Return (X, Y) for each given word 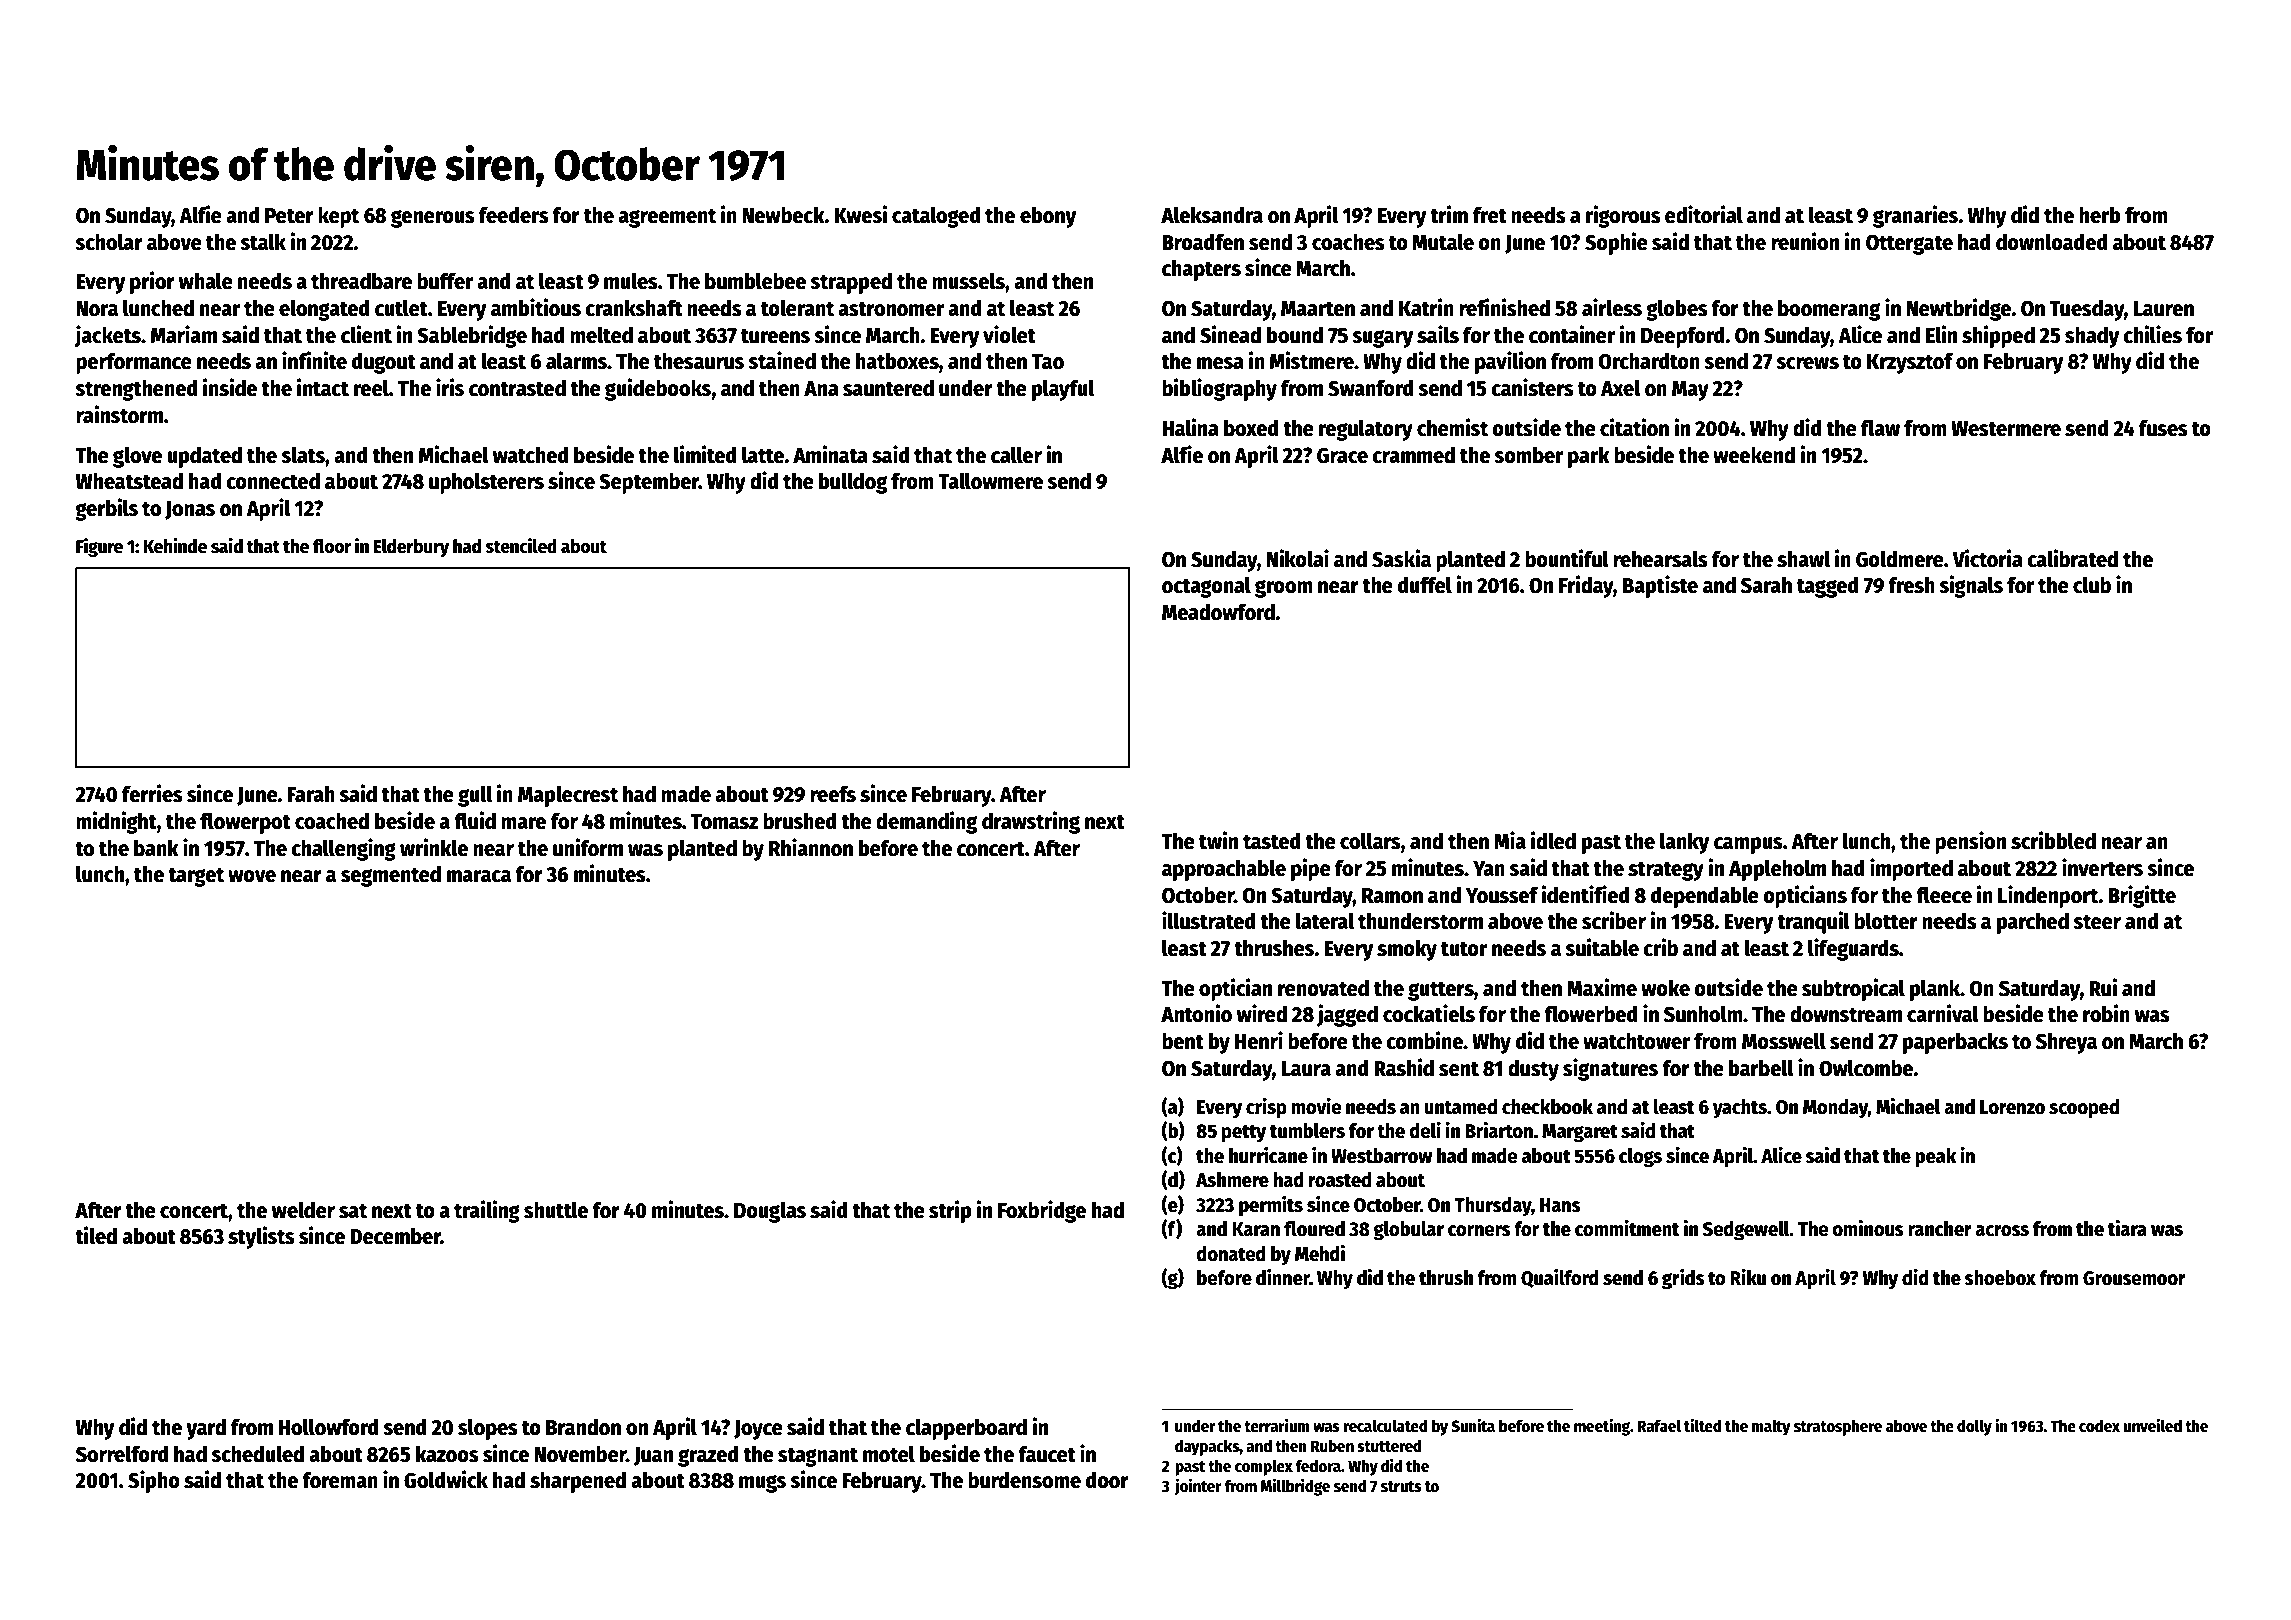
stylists (261, 1237)
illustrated (1209, 920)
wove (252, 876)
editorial (1704, 214)
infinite (314, 360)
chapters (1201, 270)
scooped (2084, 1109)
